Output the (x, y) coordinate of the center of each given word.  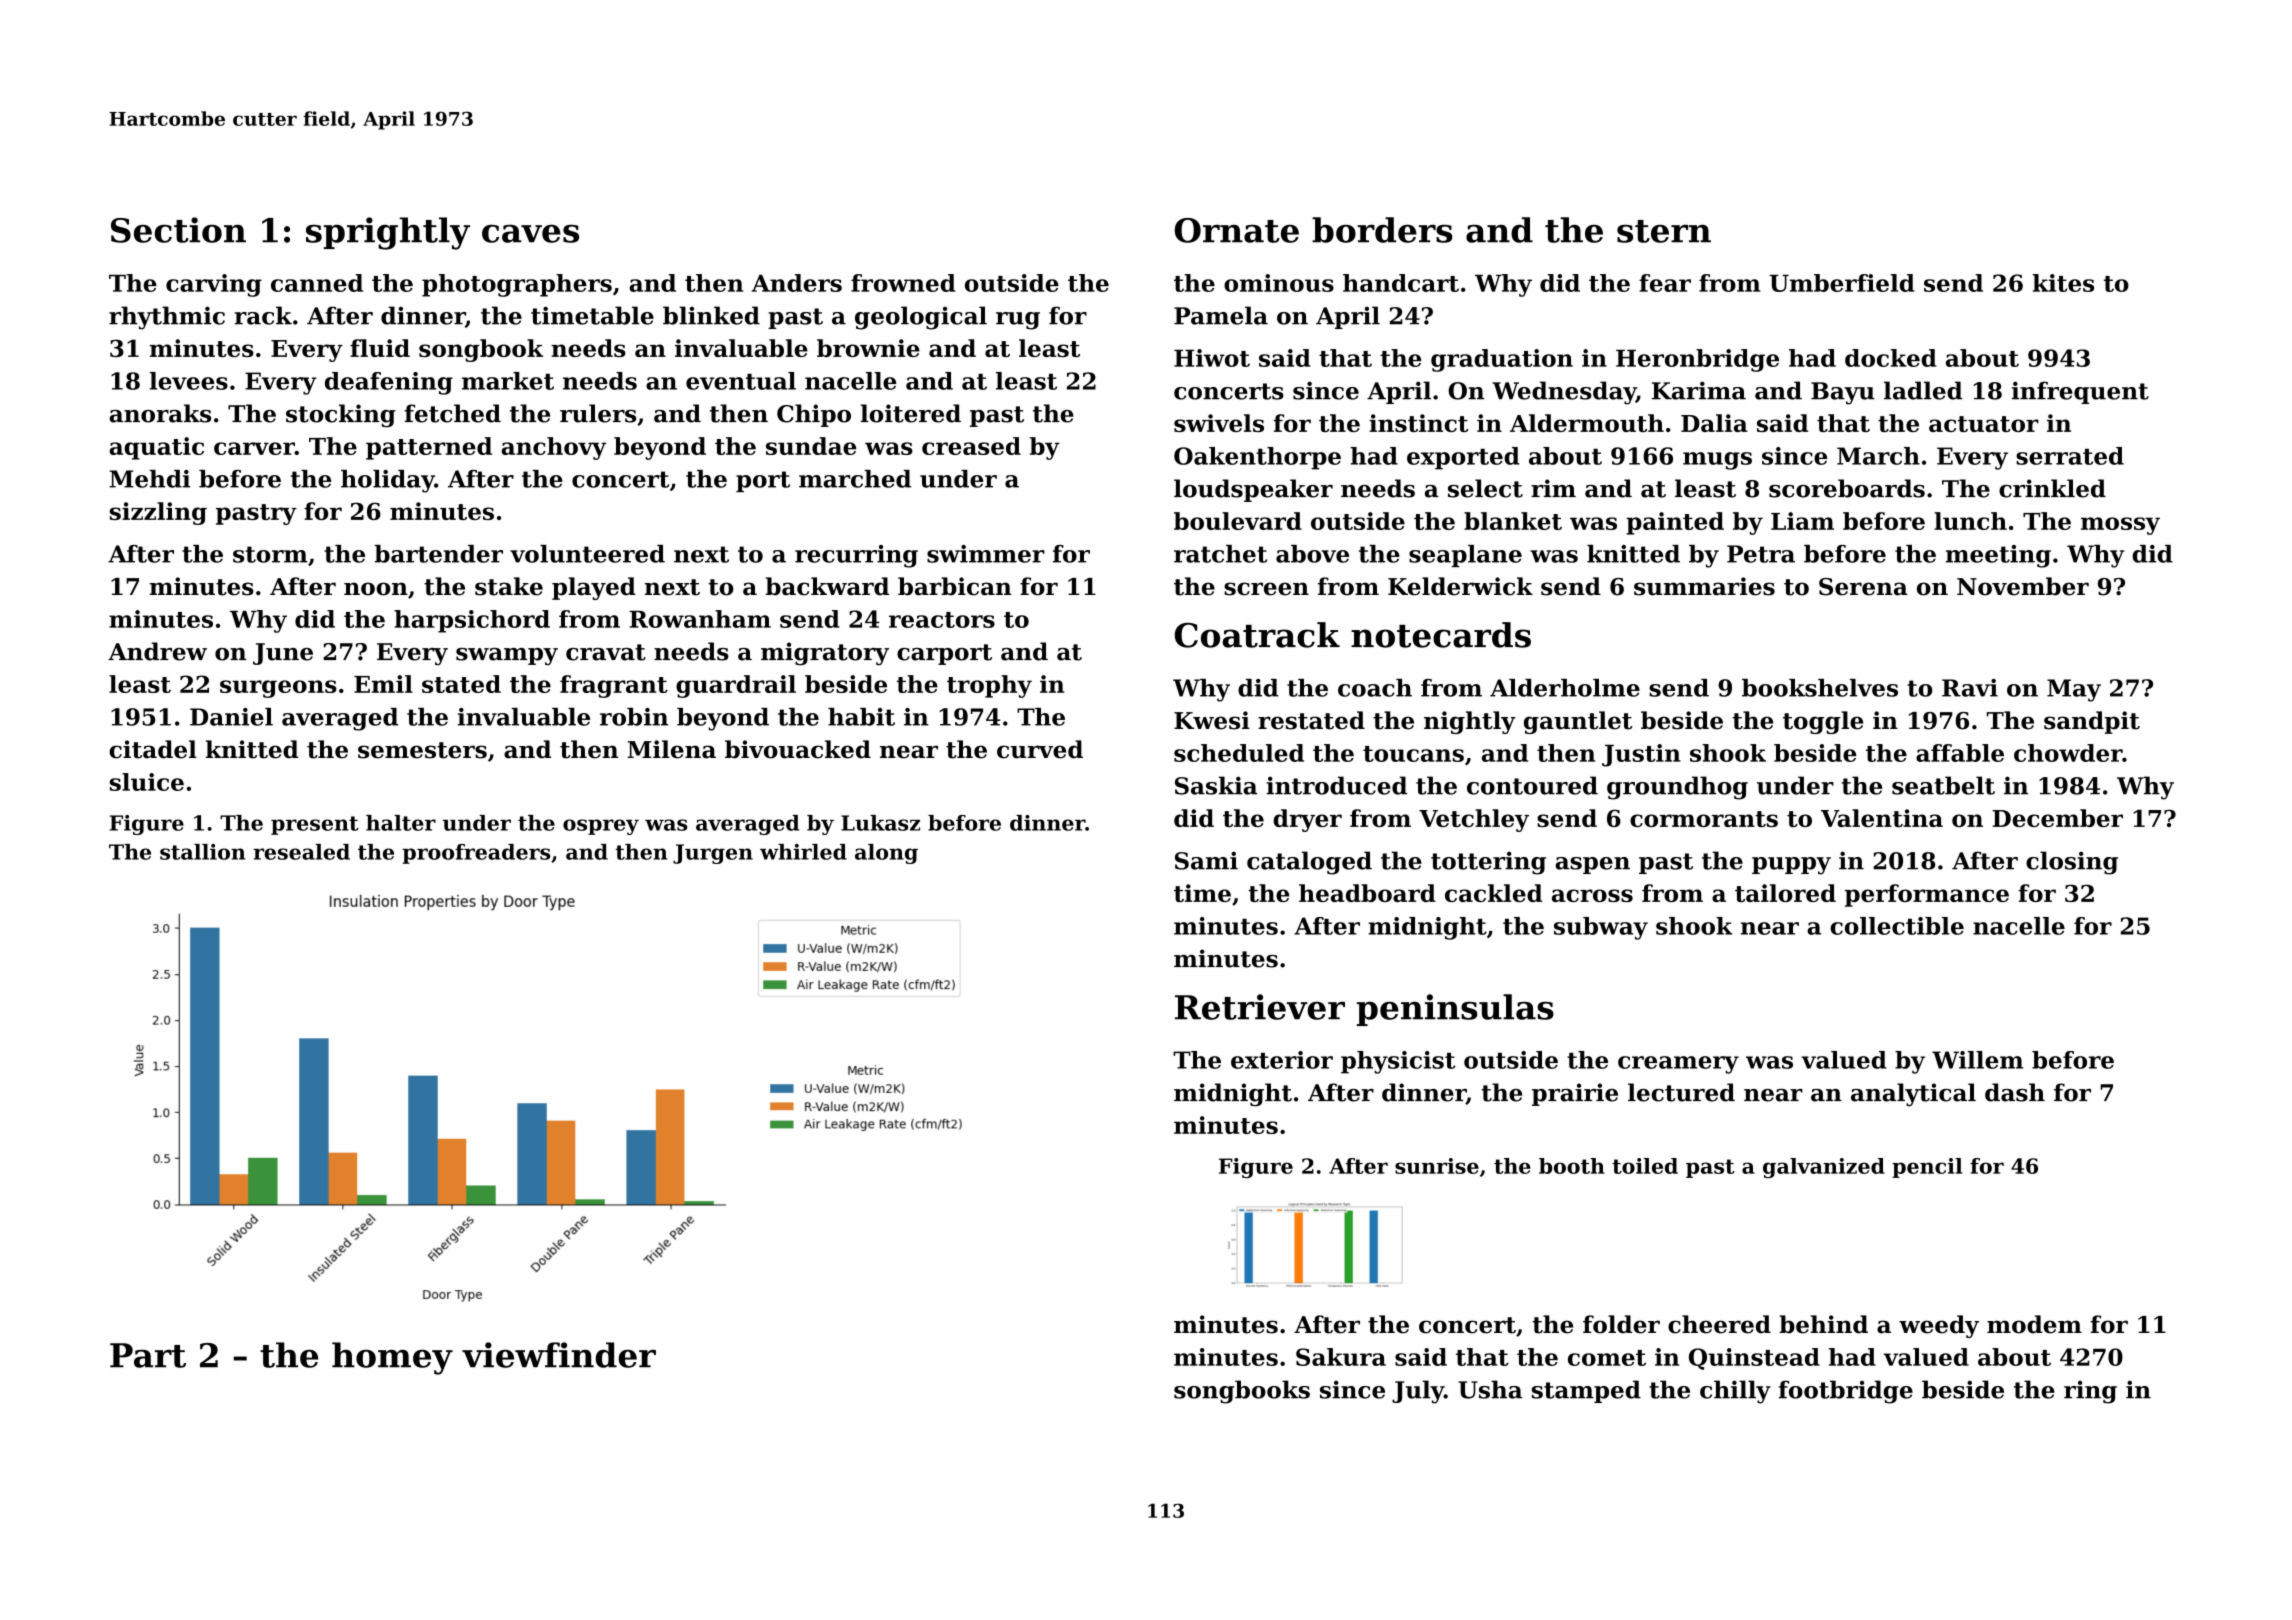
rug (1018, 321)
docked (1891, 358)
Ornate (1237, 230)
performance (1927, 895)
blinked (711, 315)
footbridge (1846, 1392)
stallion (203, 852)
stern (1664, 231)
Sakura (1341, 1357)
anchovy (554, 448)
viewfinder (559, 1355)
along (886, 854)
